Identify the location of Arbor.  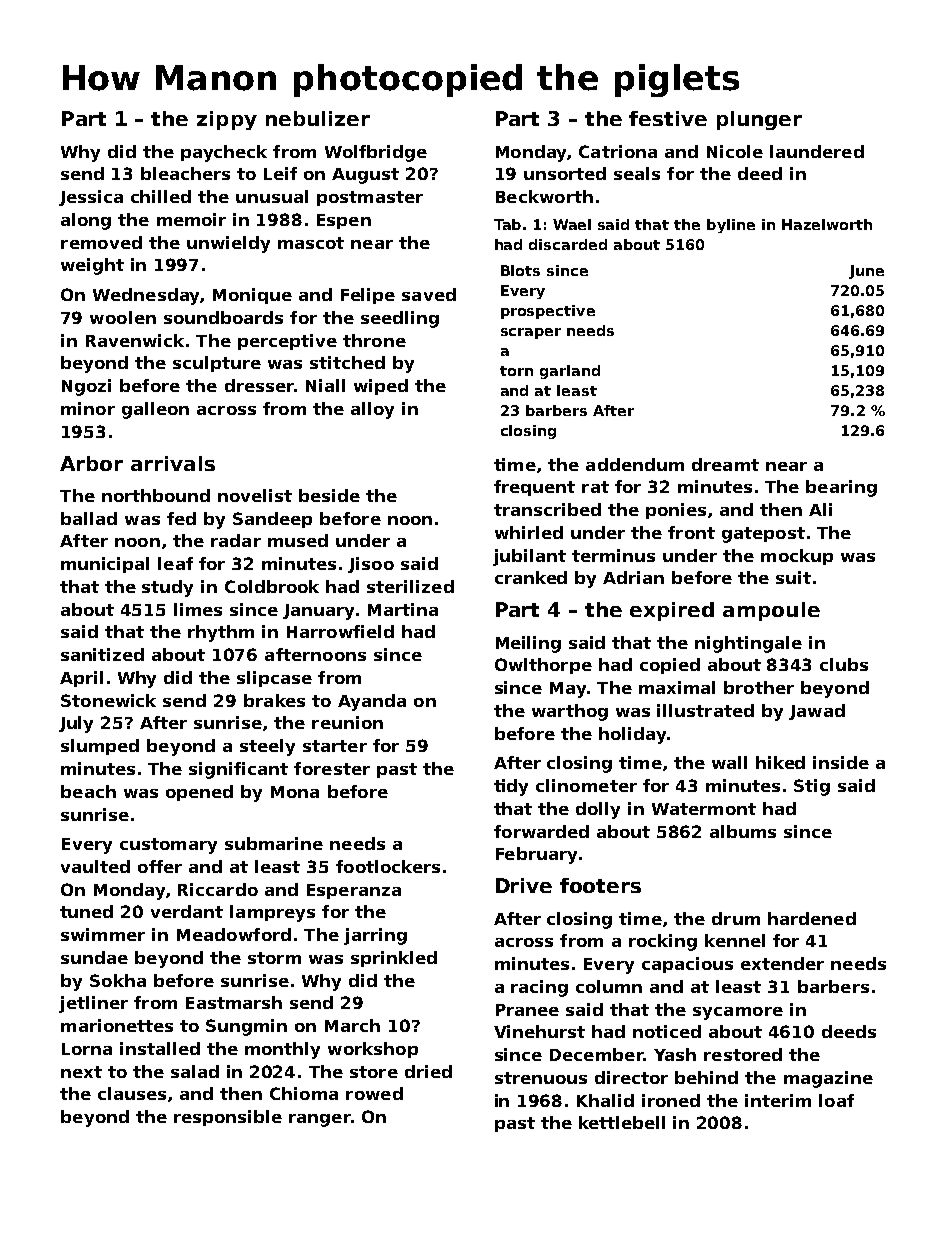
(91, 463).
